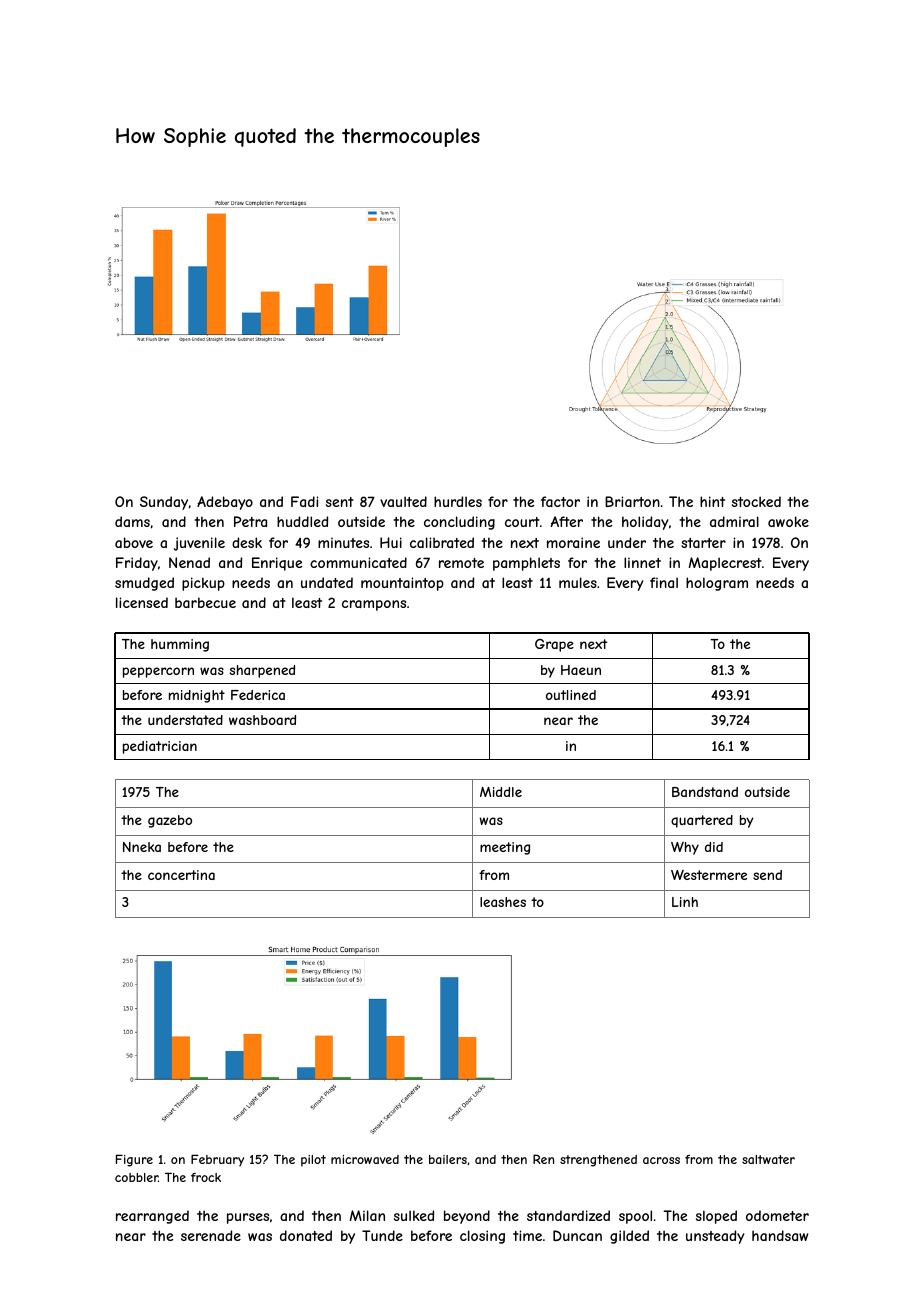 Image resolution: width=924 pixels, height=1314 pixels. I want to click on meeting, so click(505, 848).
